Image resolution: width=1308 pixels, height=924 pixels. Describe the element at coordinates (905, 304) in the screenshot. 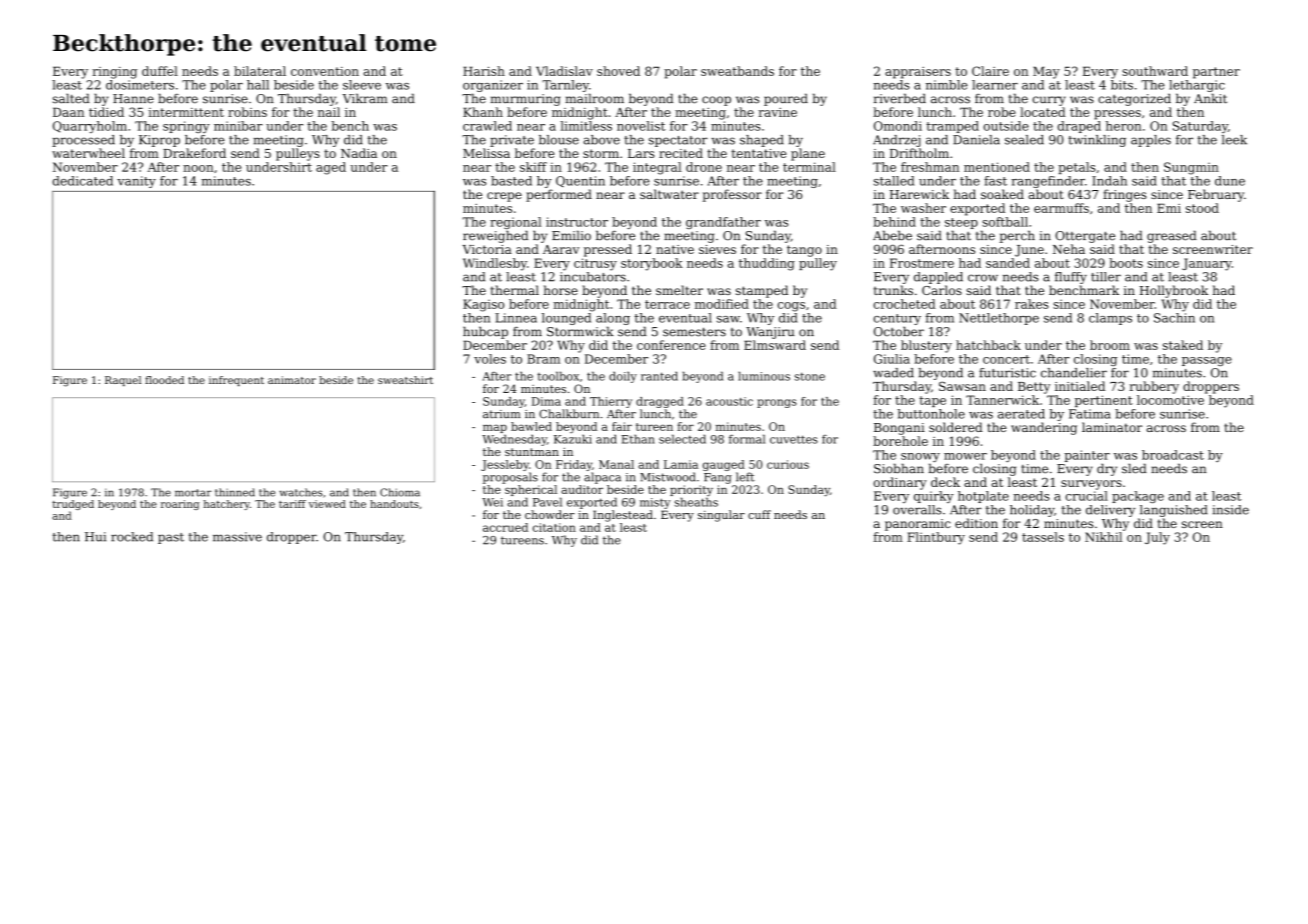

I see `crocheted` at that location.
